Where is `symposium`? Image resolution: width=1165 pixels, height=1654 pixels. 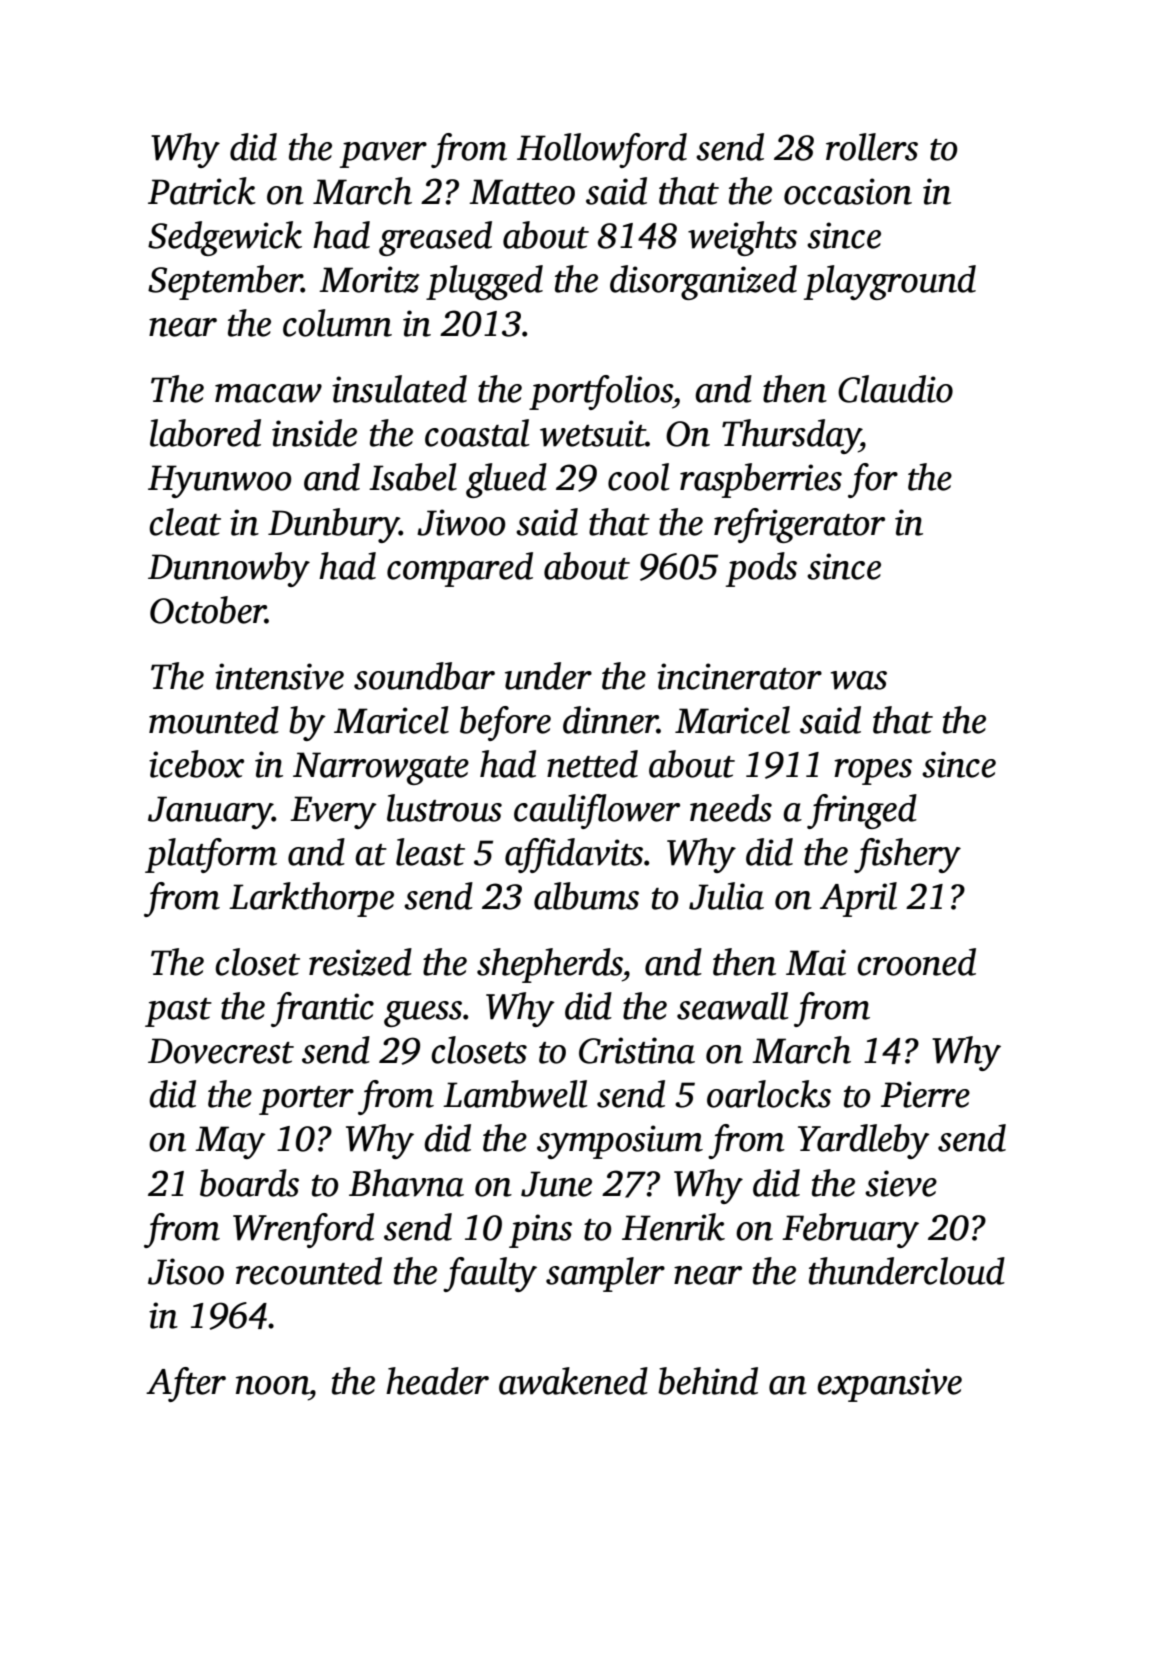
symposium is located at coordinates (620, 1142).
